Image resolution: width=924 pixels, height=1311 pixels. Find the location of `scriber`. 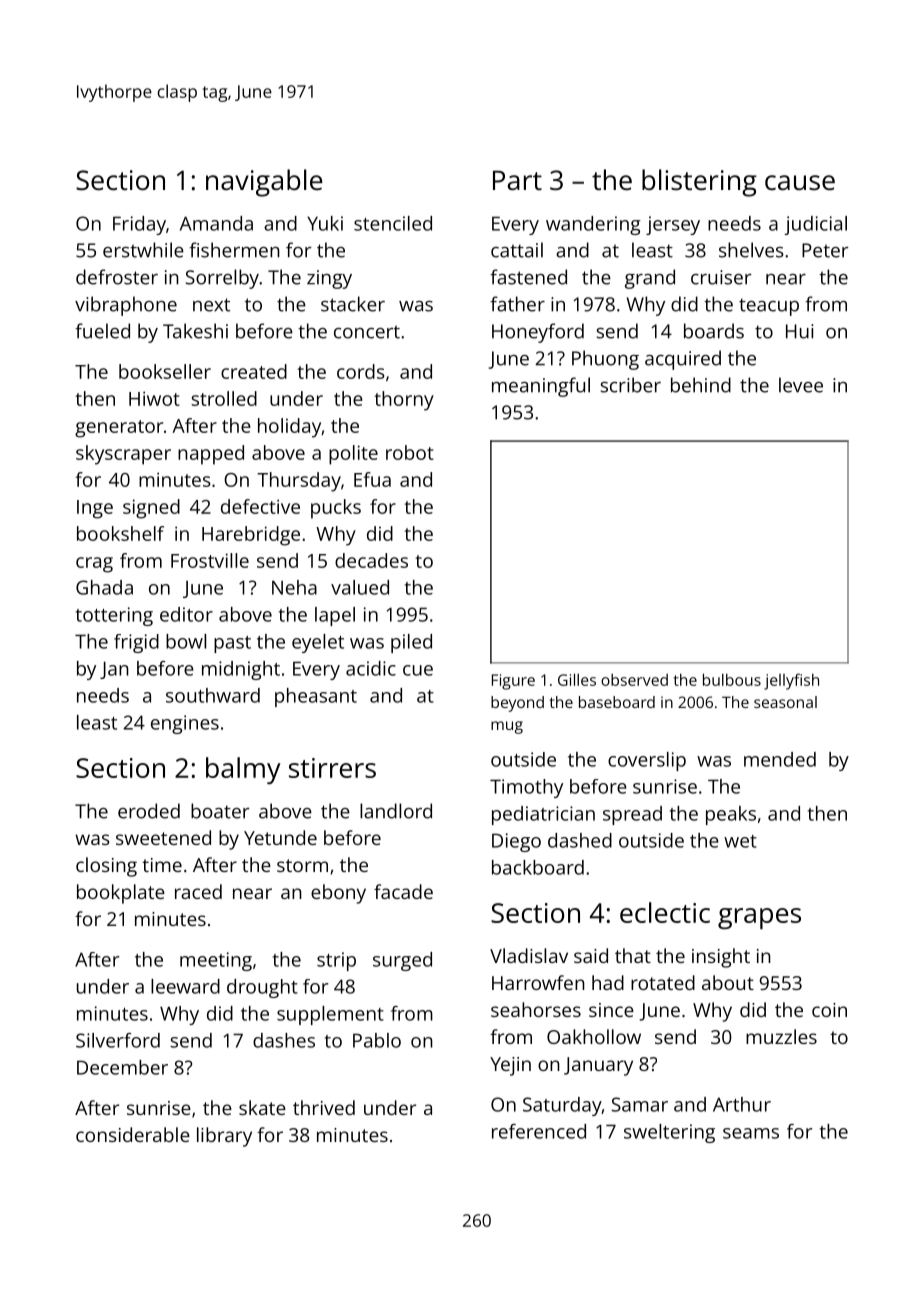

scriber is located at coordinates (631, 385).
